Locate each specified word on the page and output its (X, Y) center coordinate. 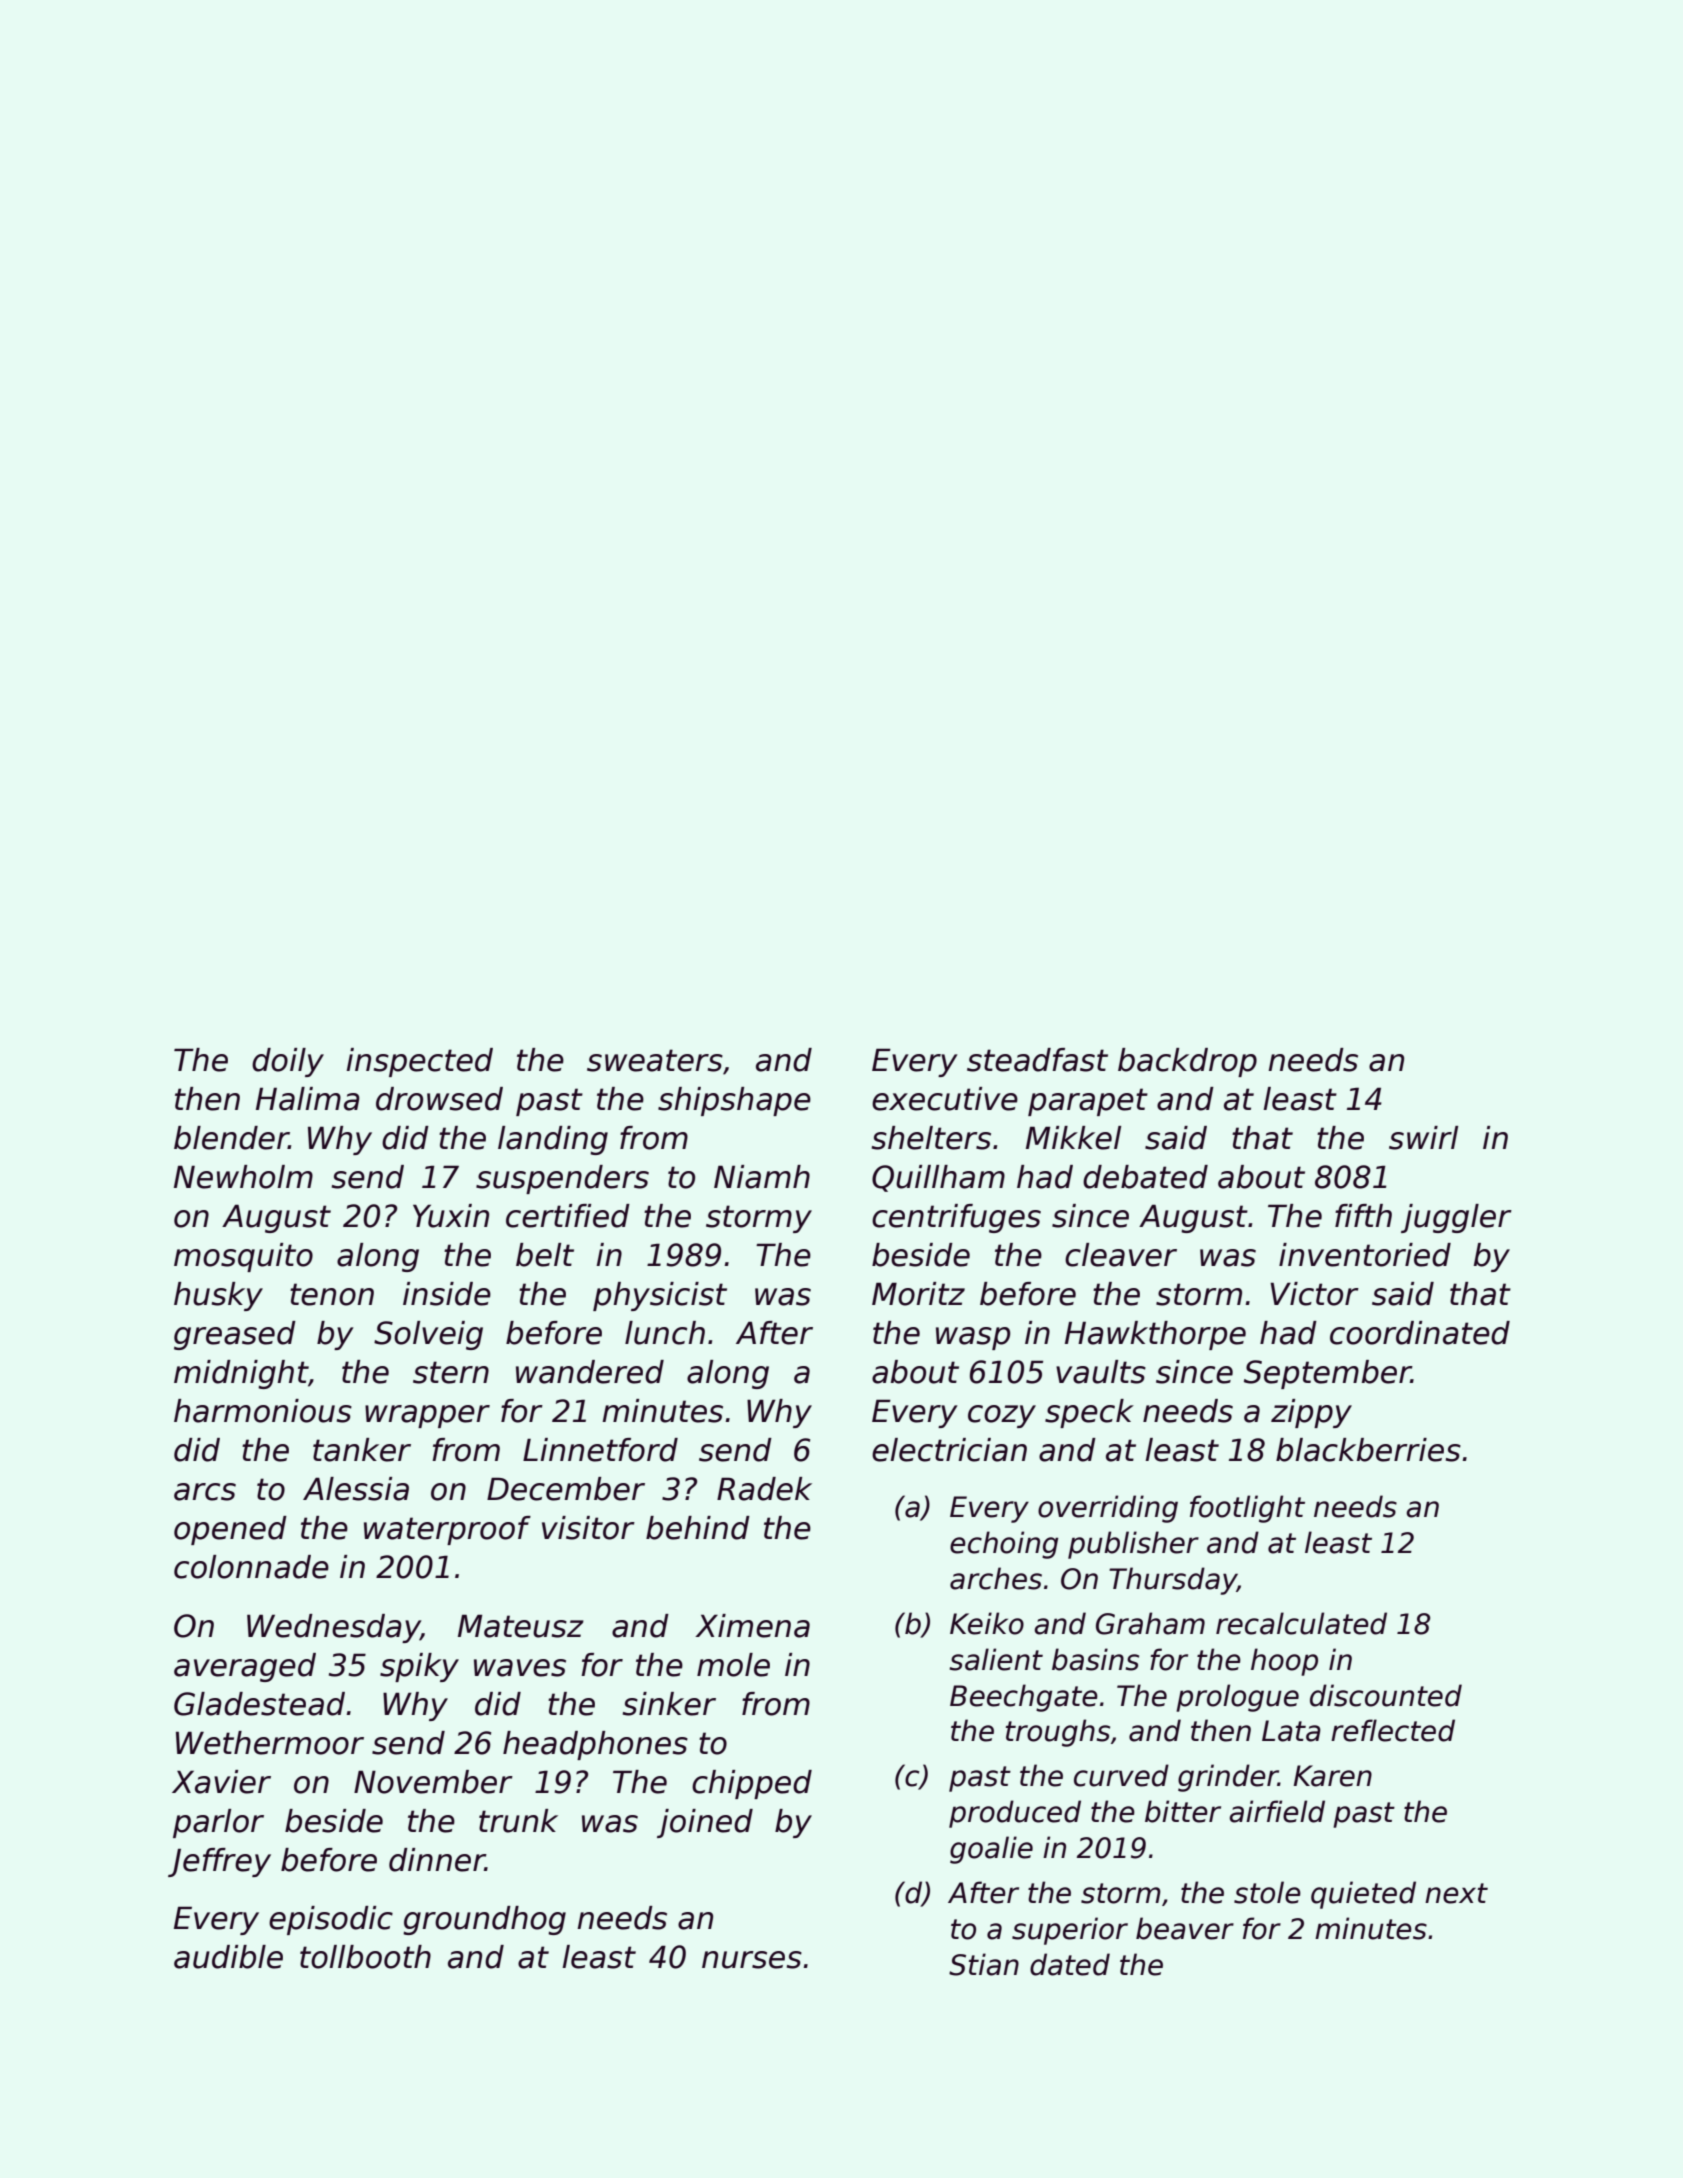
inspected (419, 1062)
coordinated (1420, 1333)
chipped (752, 1784)
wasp (973, 1338)
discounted (1386, 1695)
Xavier (221, 1782)
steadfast (1037, 1060)
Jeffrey (219, 1862)
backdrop (1187, 1062)
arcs (205, 1492)
